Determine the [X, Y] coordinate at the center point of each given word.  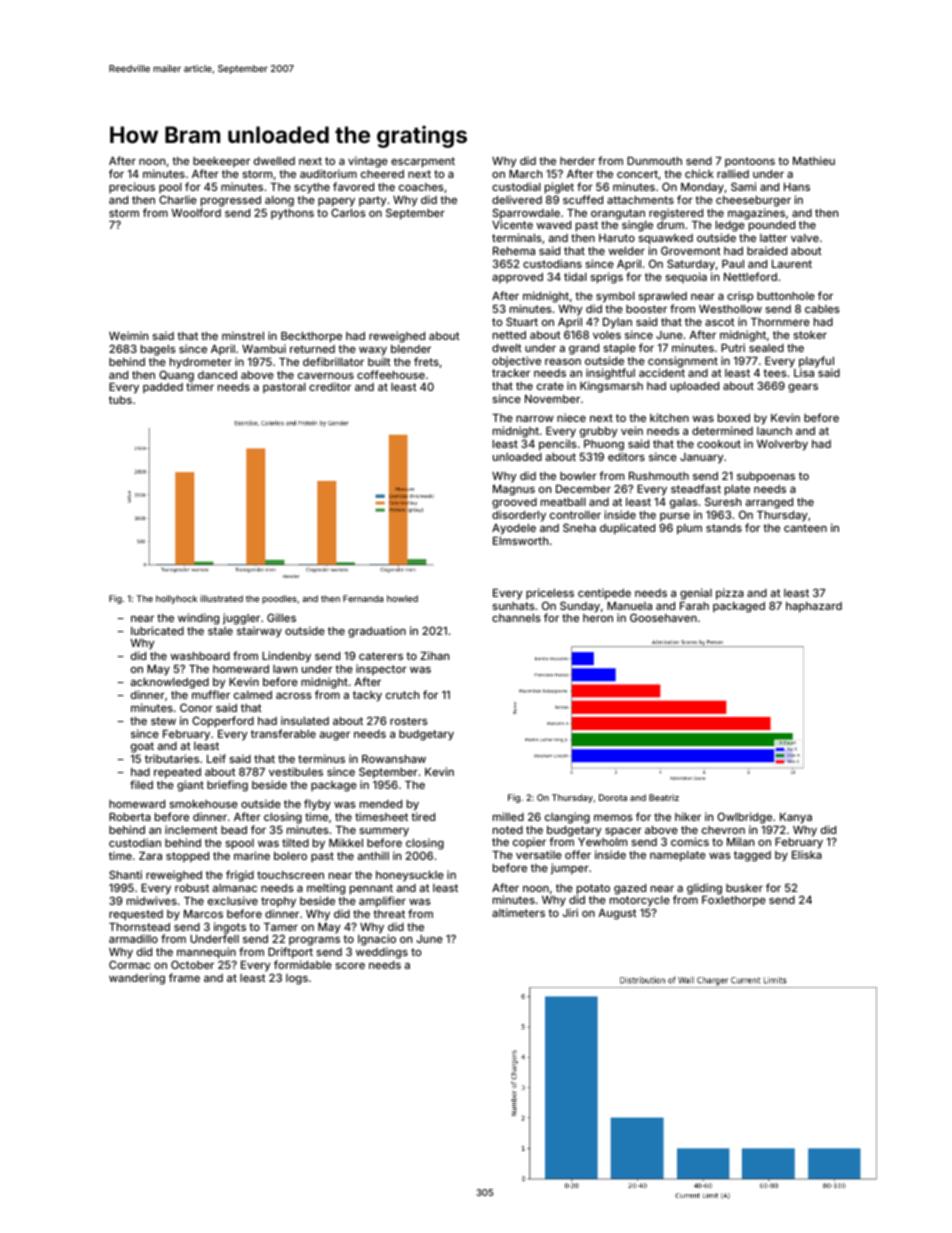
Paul [733, 264]
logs [297, 979]
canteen [805, 528]
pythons [292, 214]
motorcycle [640, 901]
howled [402, 598]
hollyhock [176, 599]
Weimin [128, 335]
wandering [137, 979]
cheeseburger [753, 201]
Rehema [514, 251]
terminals [517, 237]
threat [389, 914]
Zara [150, 856]
